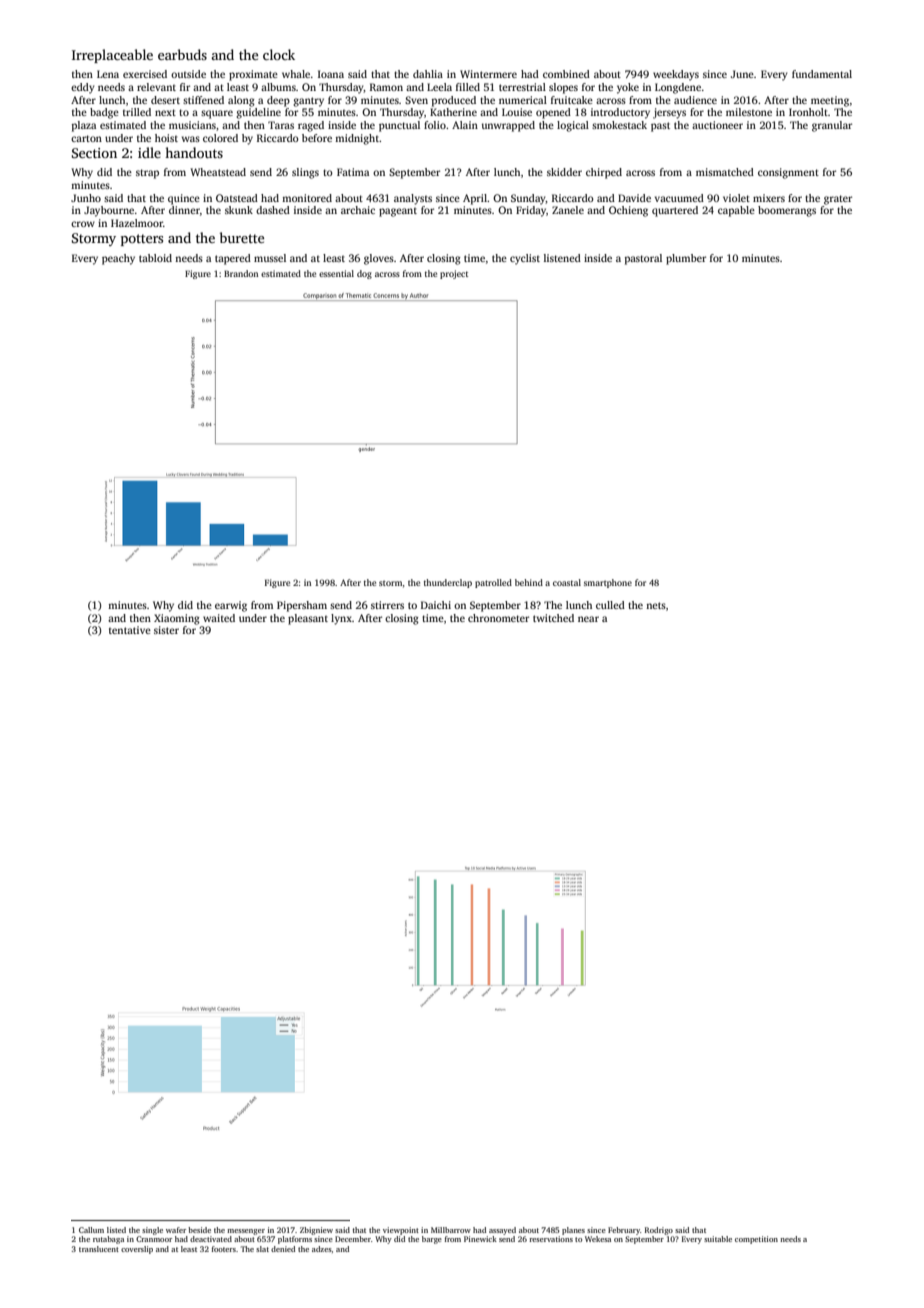 Image resolution: width=924 pixels, height=1308 pixels. Describe the element at coordinates (241, 273) in the page. I see `Brandon` at that location.
